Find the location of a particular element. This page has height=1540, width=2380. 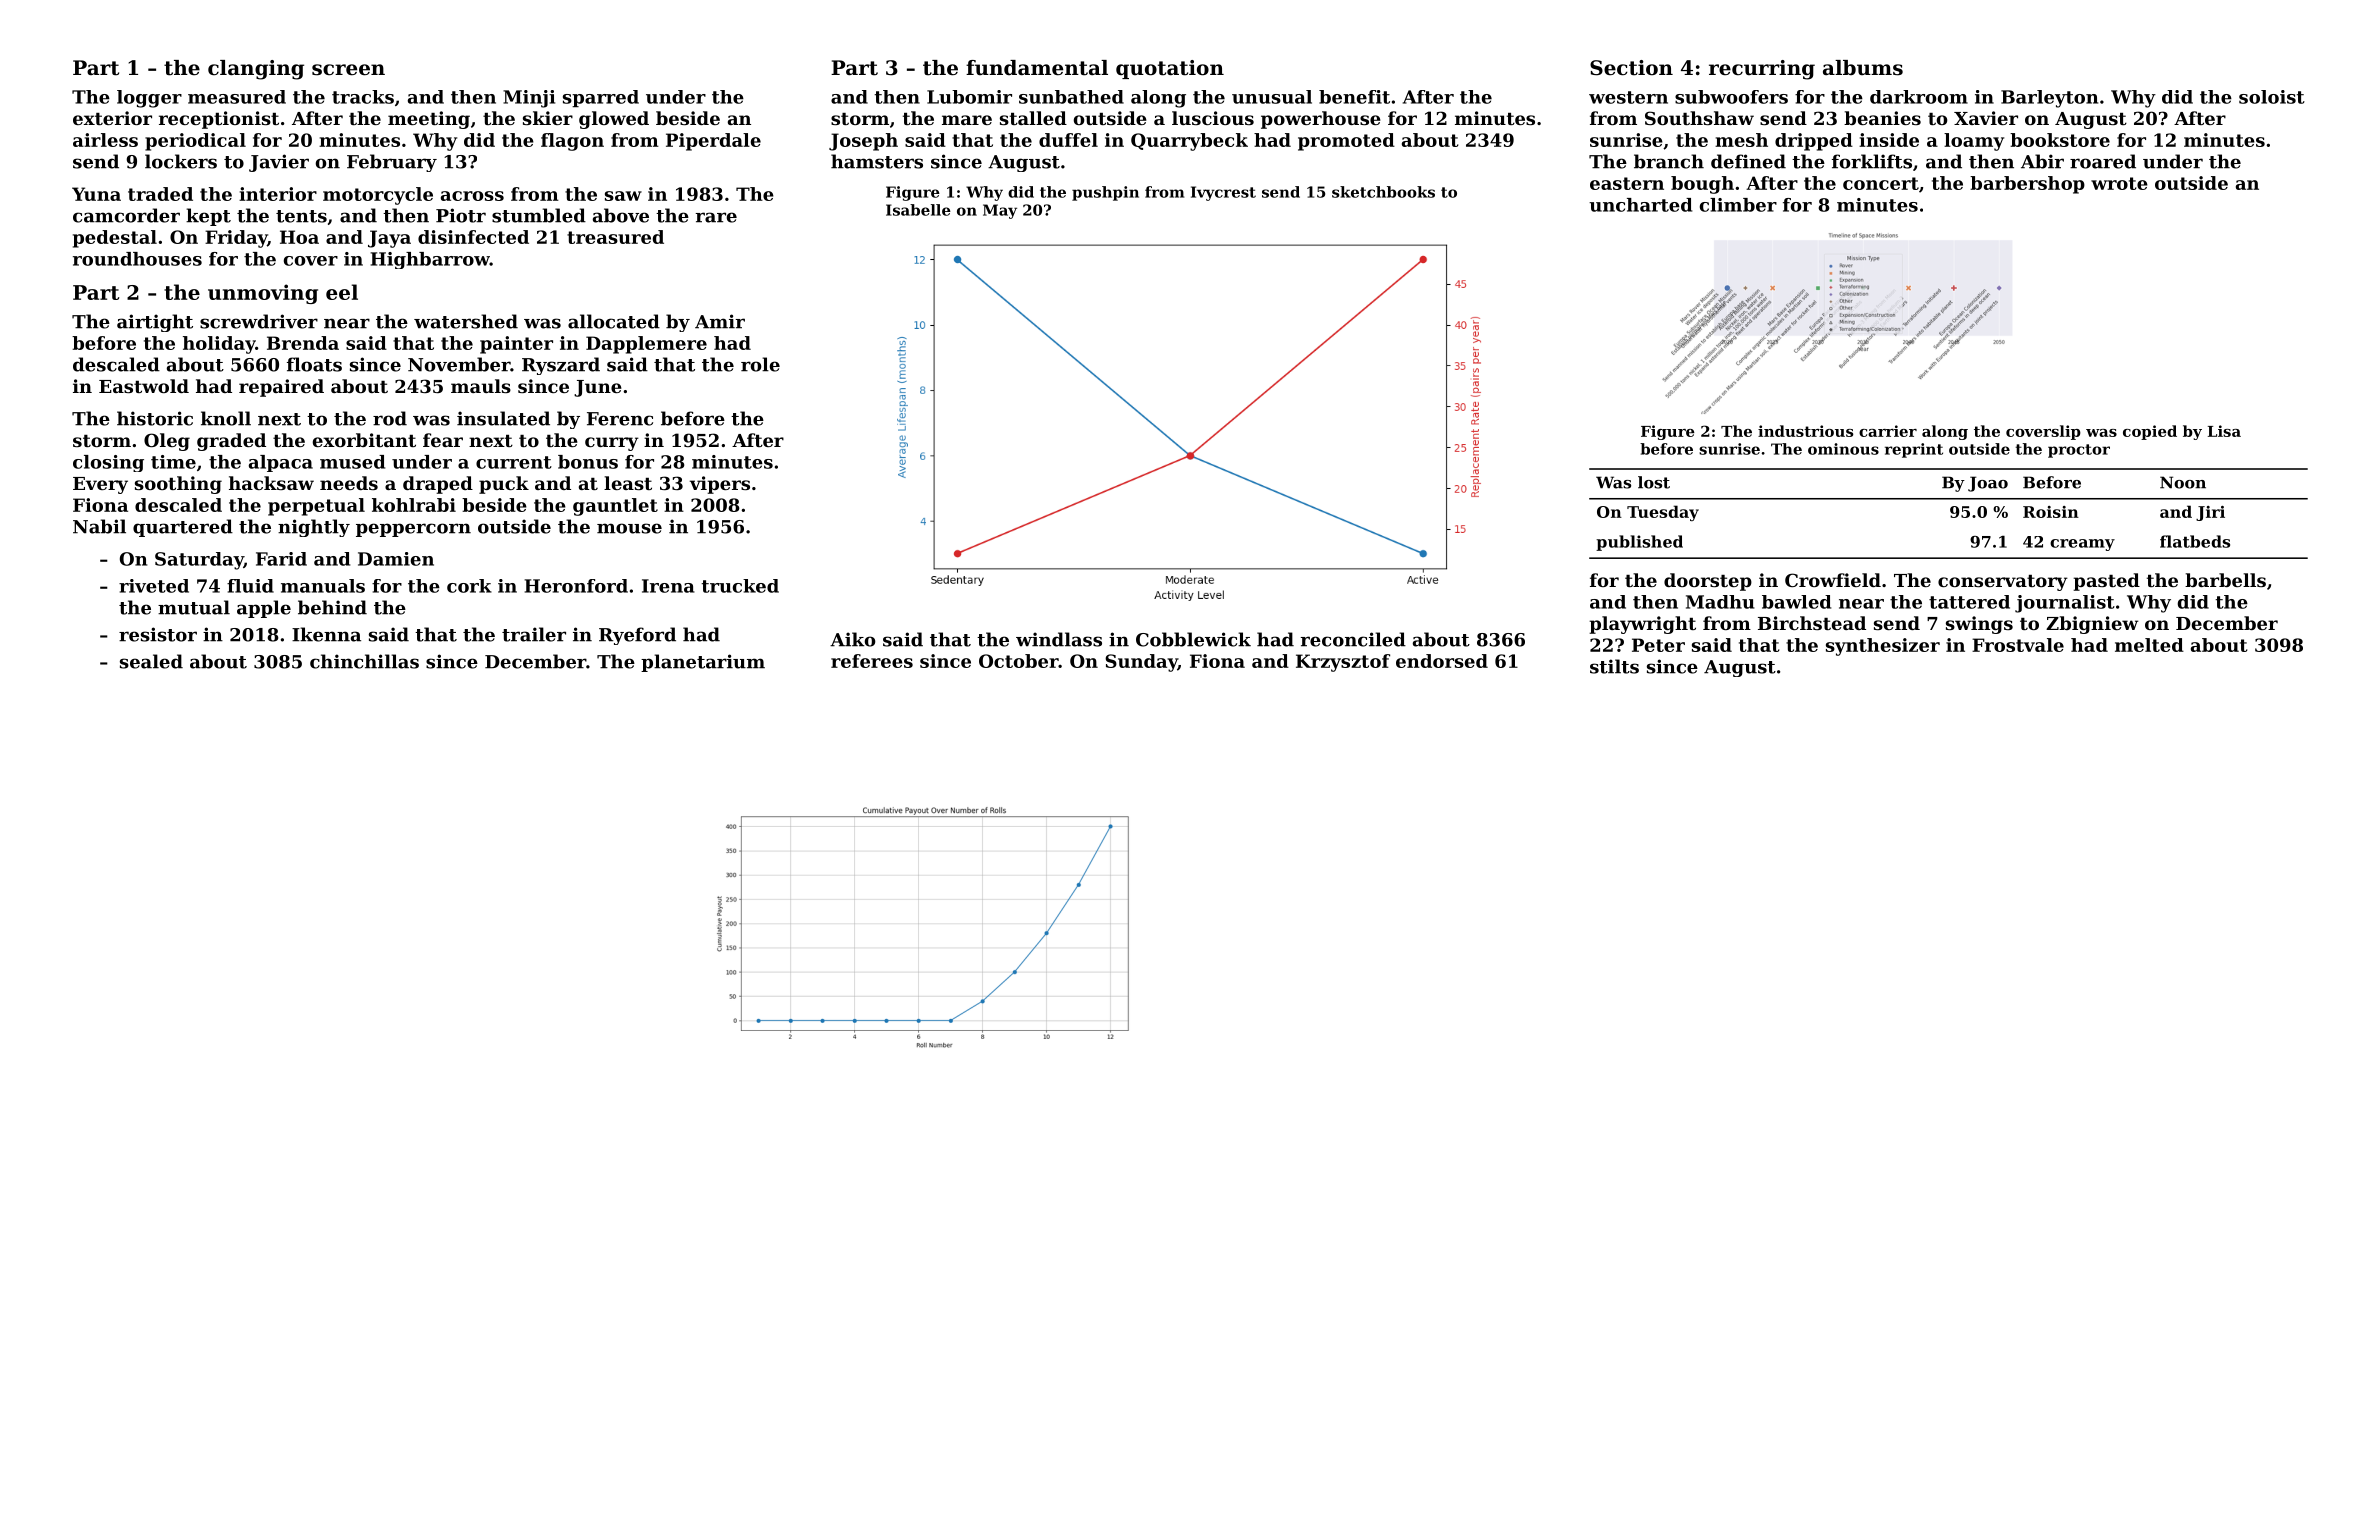

Lisa is located at coordinates (2224, 431).
